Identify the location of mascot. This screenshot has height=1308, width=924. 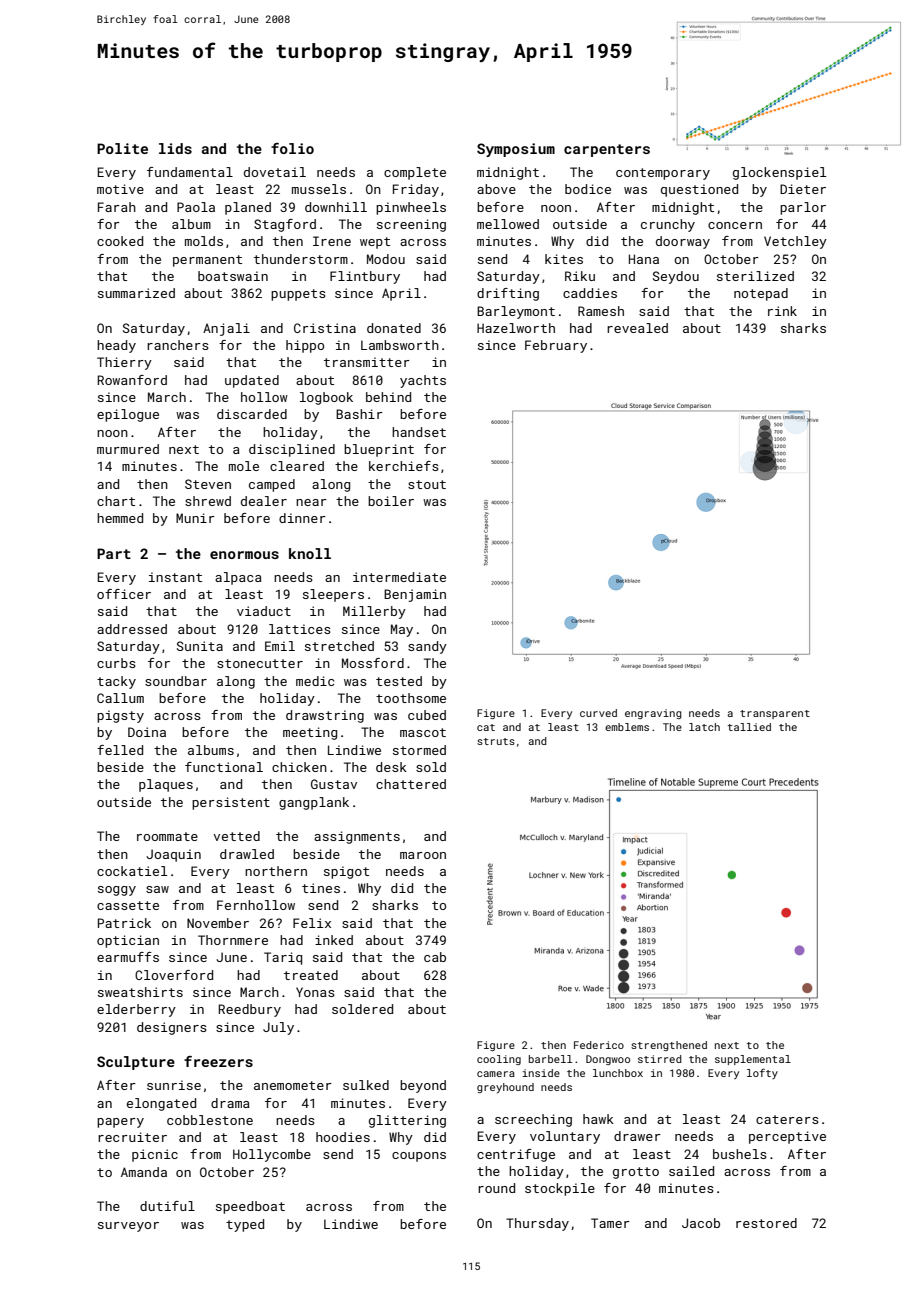
(423, 732).
